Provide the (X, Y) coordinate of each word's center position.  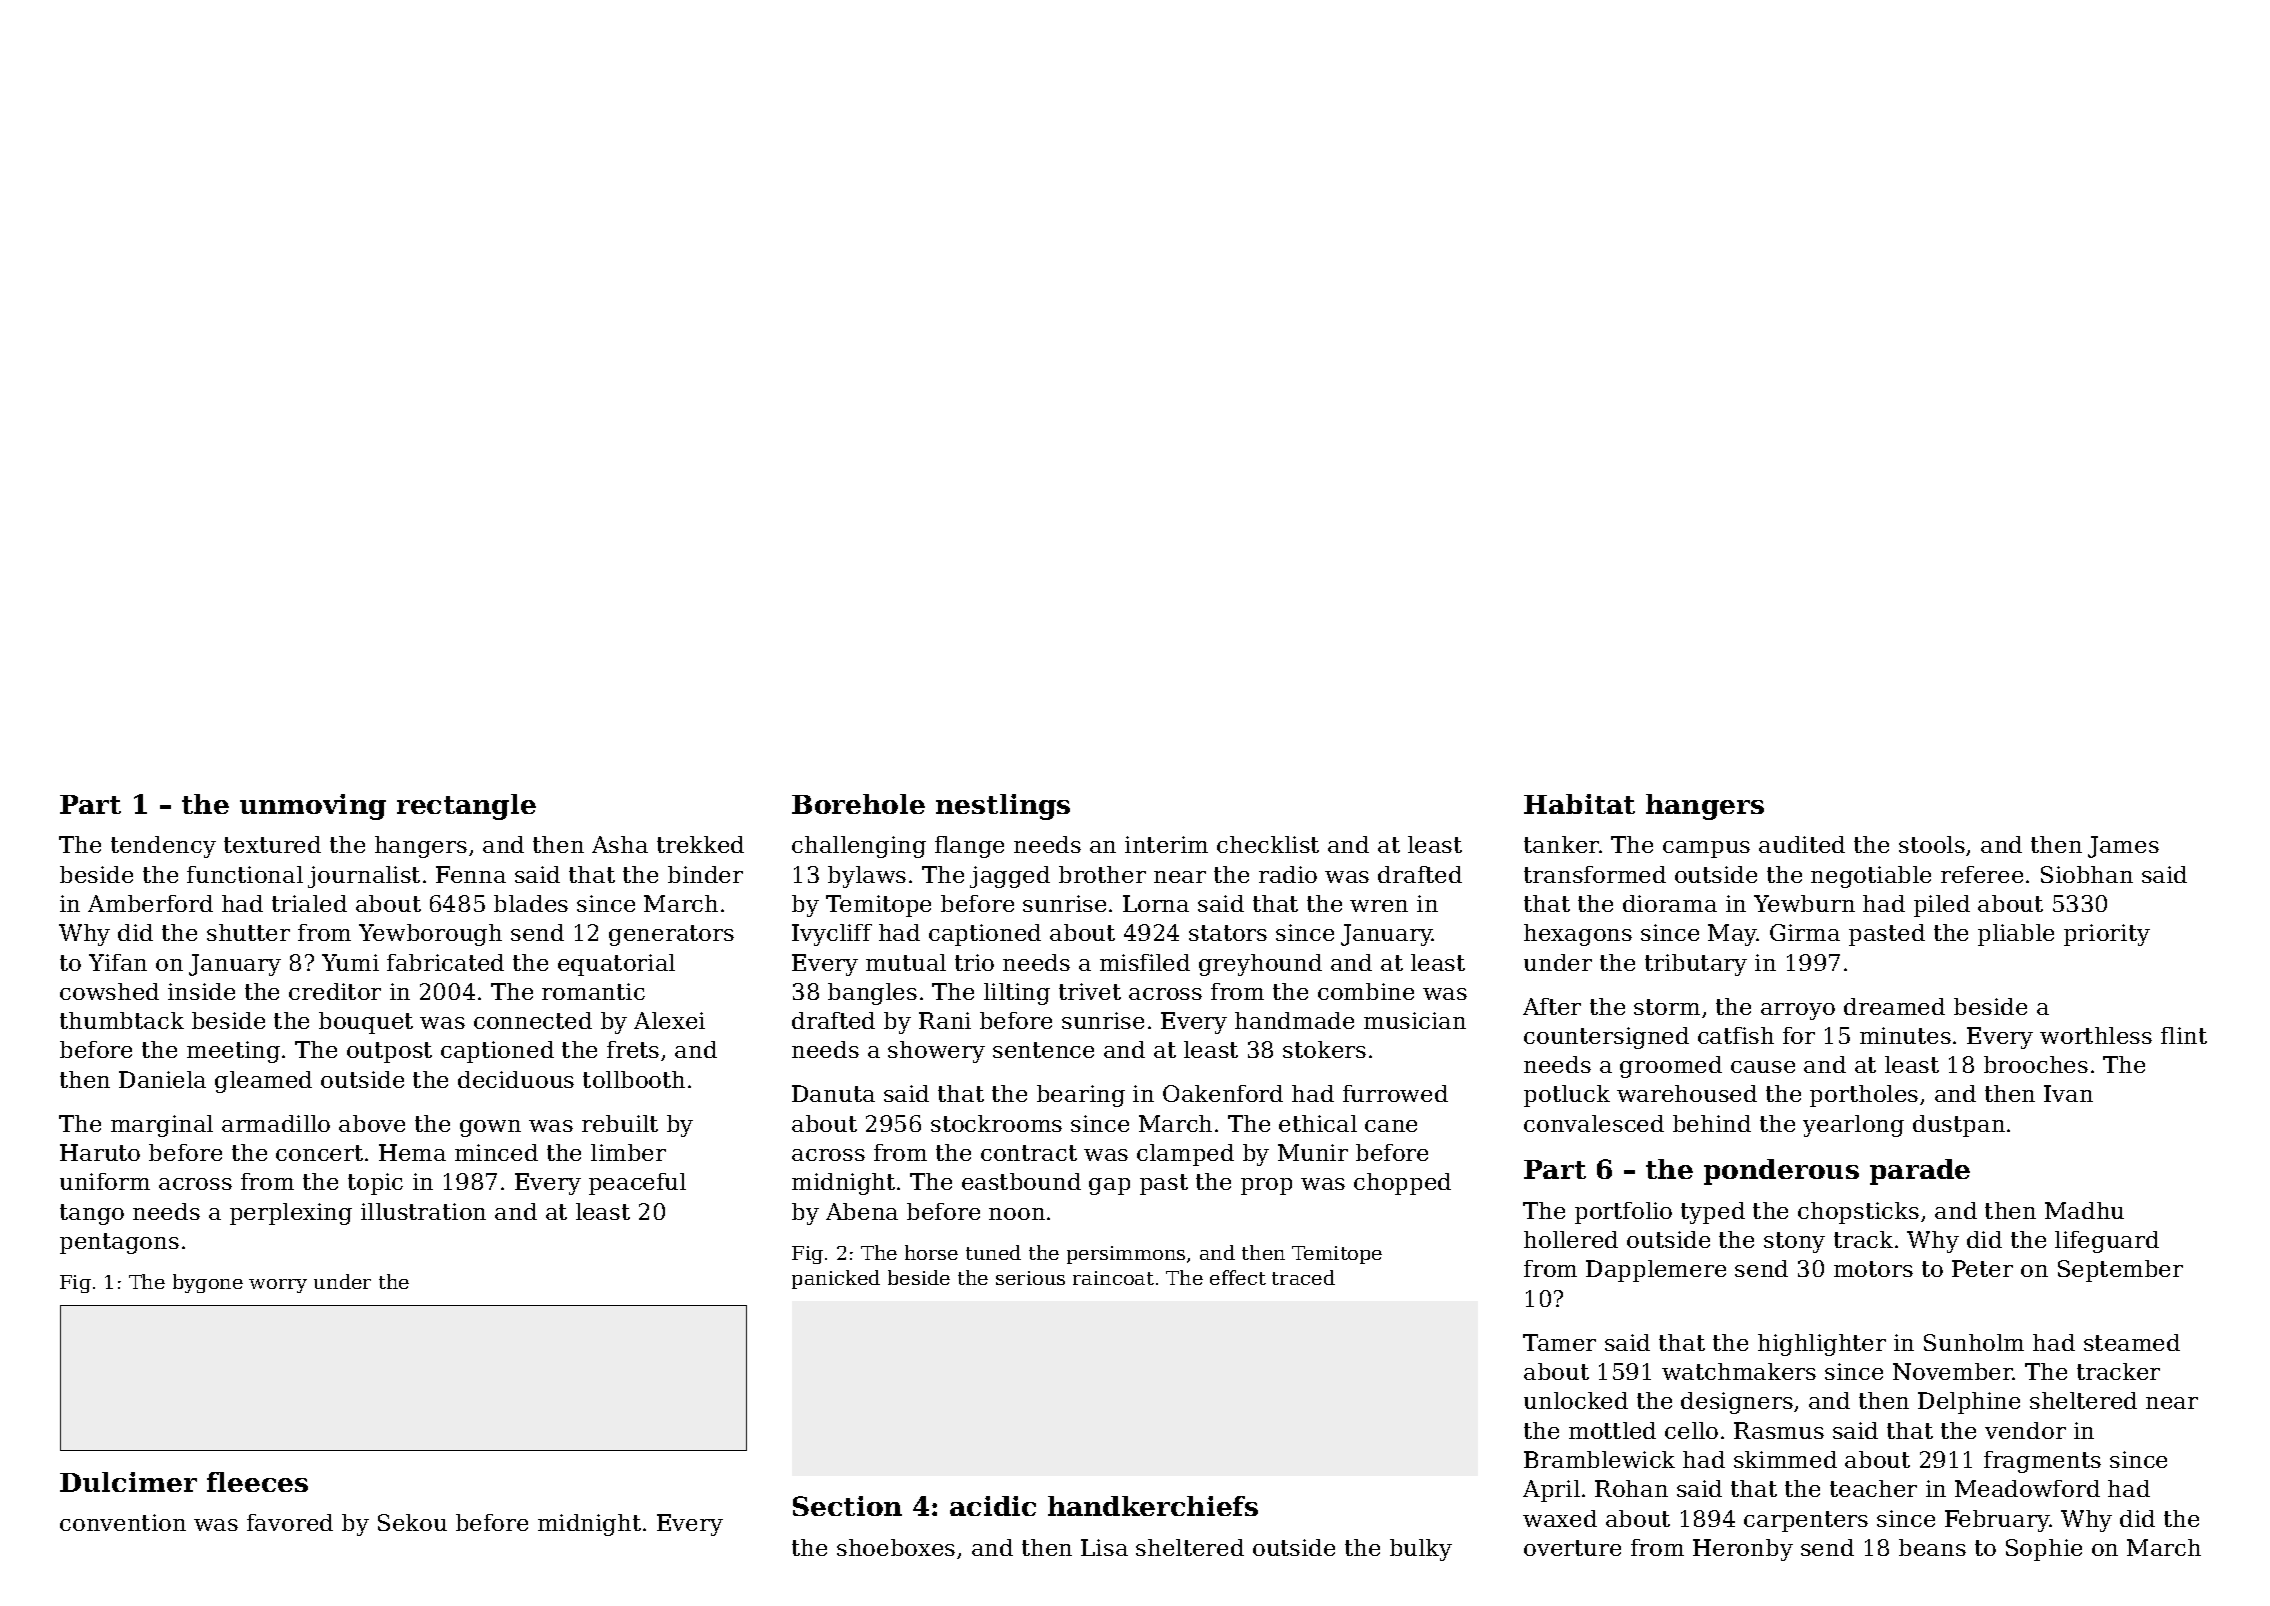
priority (2107, 935)
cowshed (109, 991)
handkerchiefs (1153, 1506)
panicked (836, 1279)
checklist (1268, 844)
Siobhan (2087, 874)
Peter (1982, 1268)
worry (278, 1286)
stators (1228, 933)
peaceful (637, 1184)
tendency (163, 847)
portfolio (1623, 1213)
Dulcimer (128, 1482)
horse (931, 1252)
